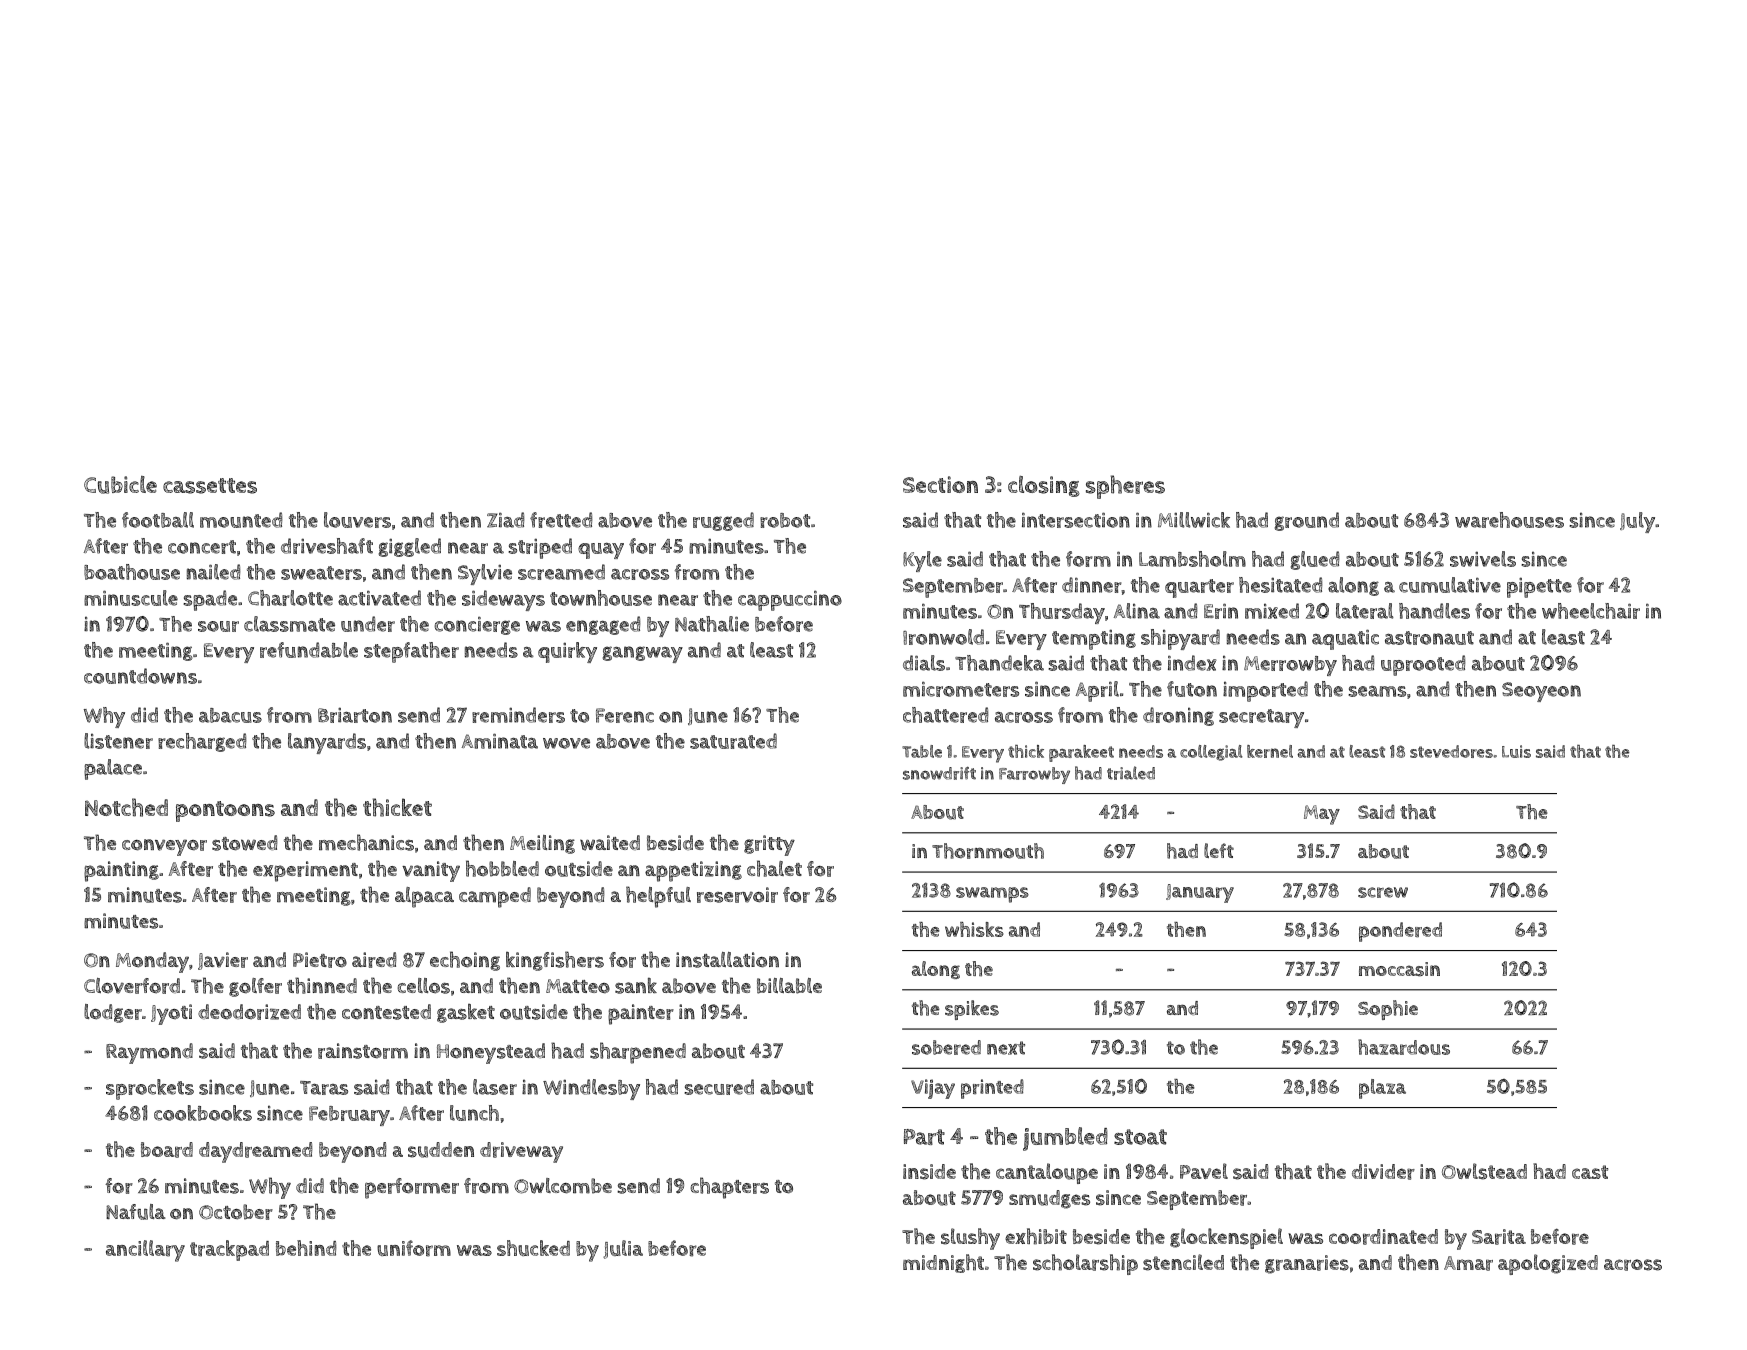  Describe the element at coordinates (1541, 692) in the image. I see `Seoyeon` at that location.
